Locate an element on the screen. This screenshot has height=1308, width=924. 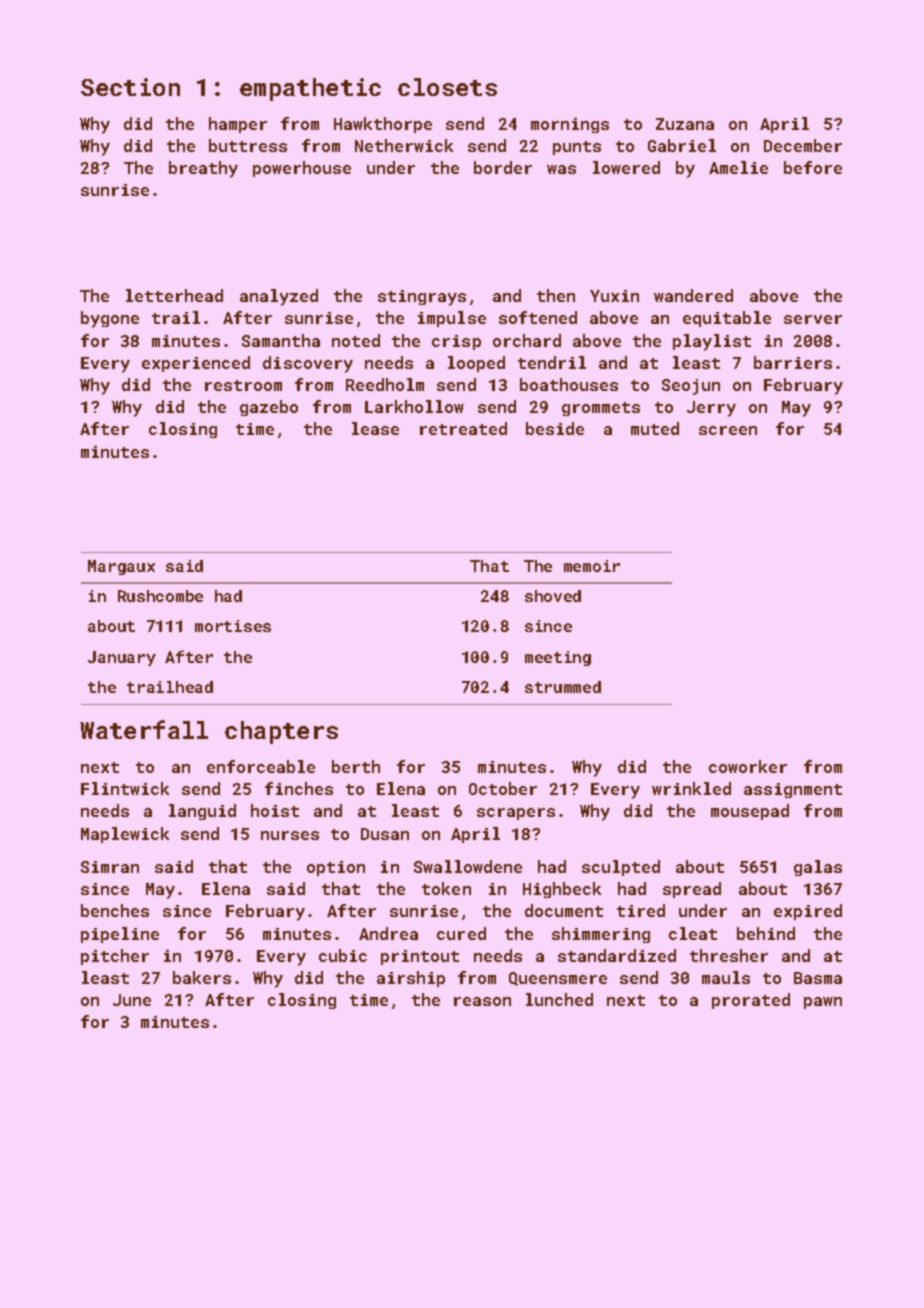
Netherwick is located at coordinates (404, 145).
